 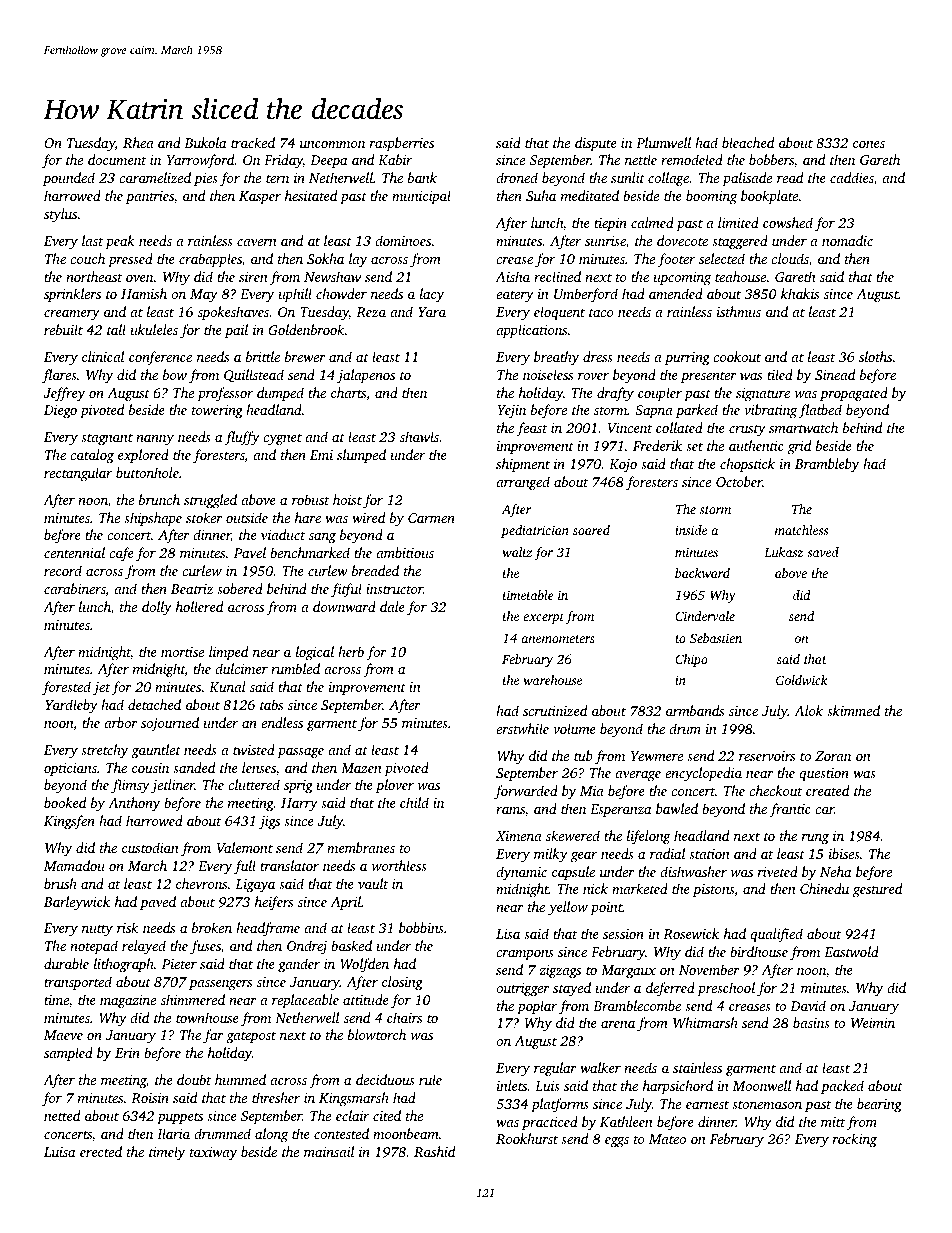 What do you see at coordinates (691, 530) in the screenshot?
I see `inside` at bounding box center [691, 530].
